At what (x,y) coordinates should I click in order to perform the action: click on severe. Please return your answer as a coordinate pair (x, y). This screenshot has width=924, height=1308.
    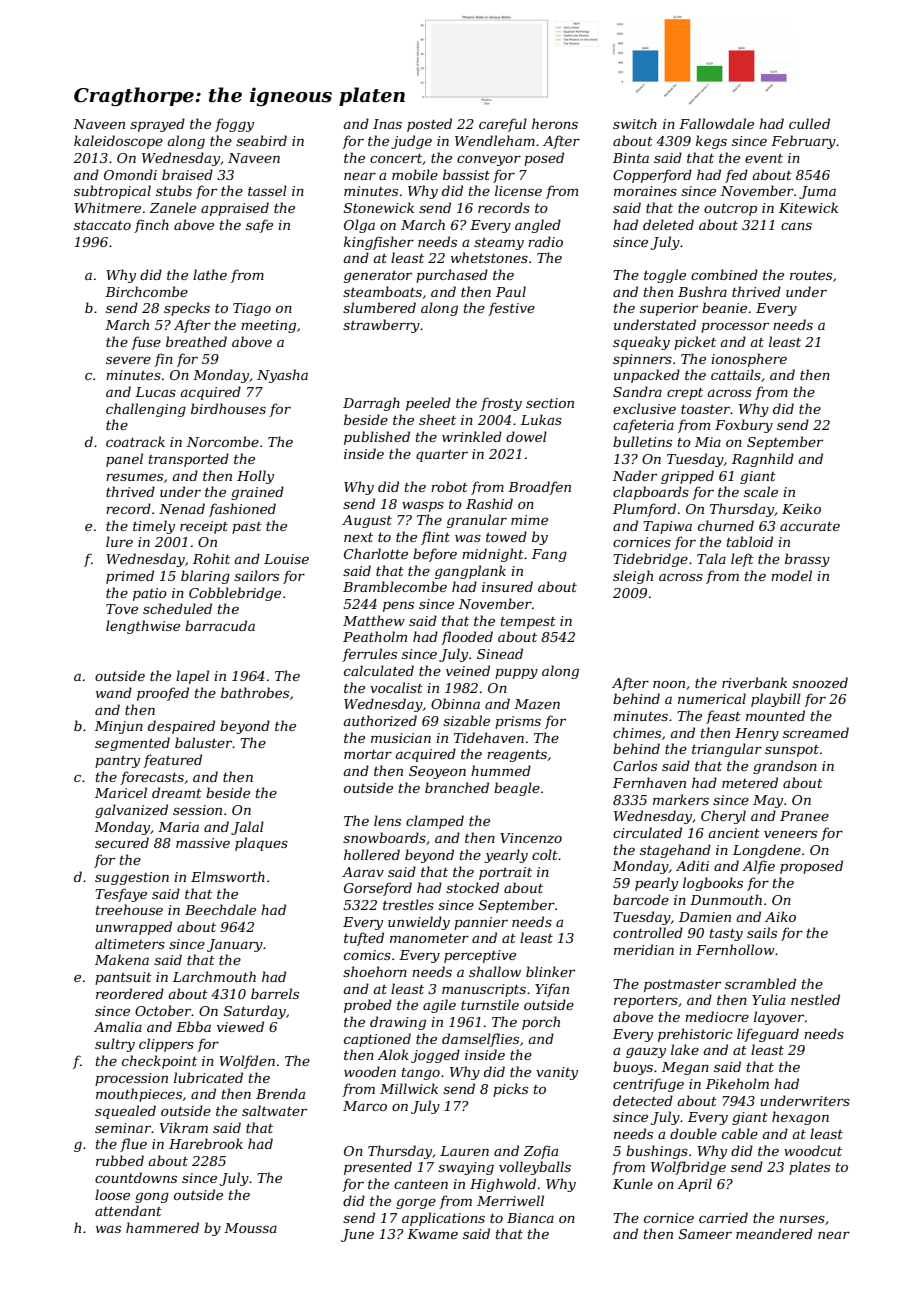
    Looking at the image, I should click on (128, 360).
